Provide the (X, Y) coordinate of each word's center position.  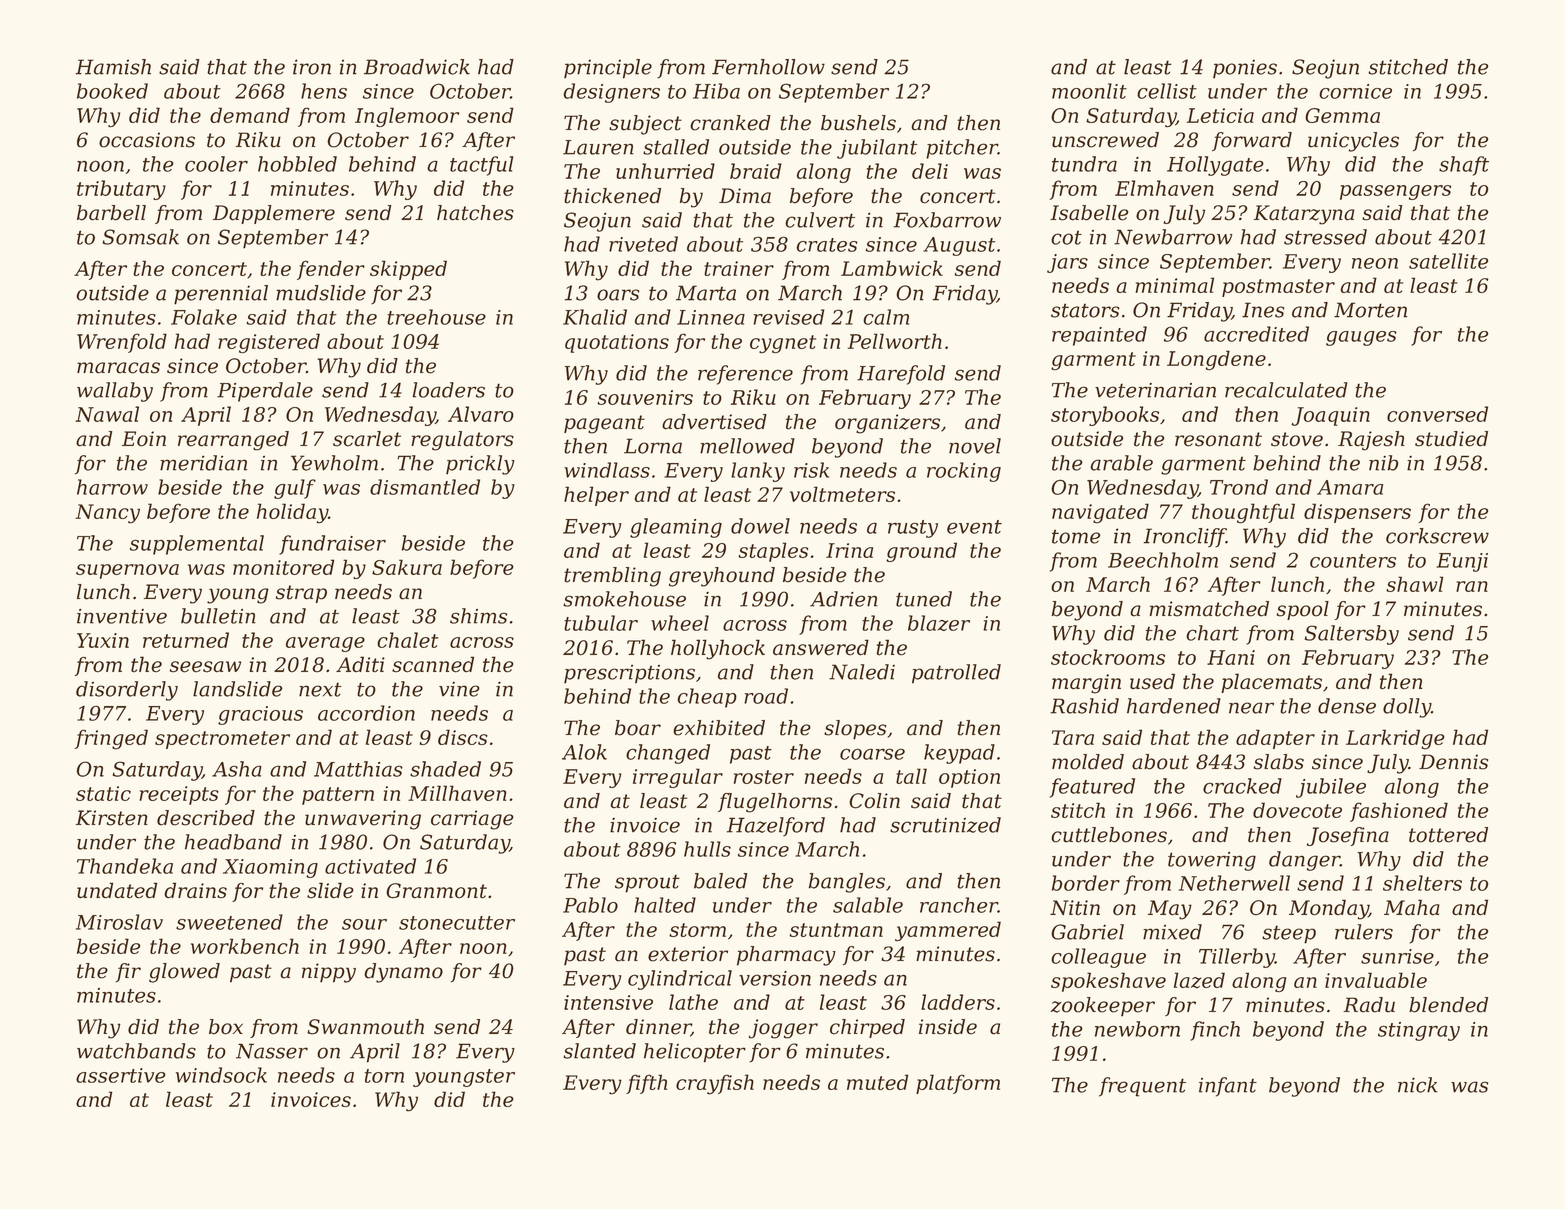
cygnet (783, 344)
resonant (1218, 439)
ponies (1245, 68)
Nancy (107, 514)
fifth (646, 1084)
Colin (874, 801)
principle (608, 69)
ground (921, 552)
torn (384, 1076)
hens (324, 91)
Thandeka (125, 866)
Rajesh (1371, 441)
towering (1212, 861)
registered (269, 343)
